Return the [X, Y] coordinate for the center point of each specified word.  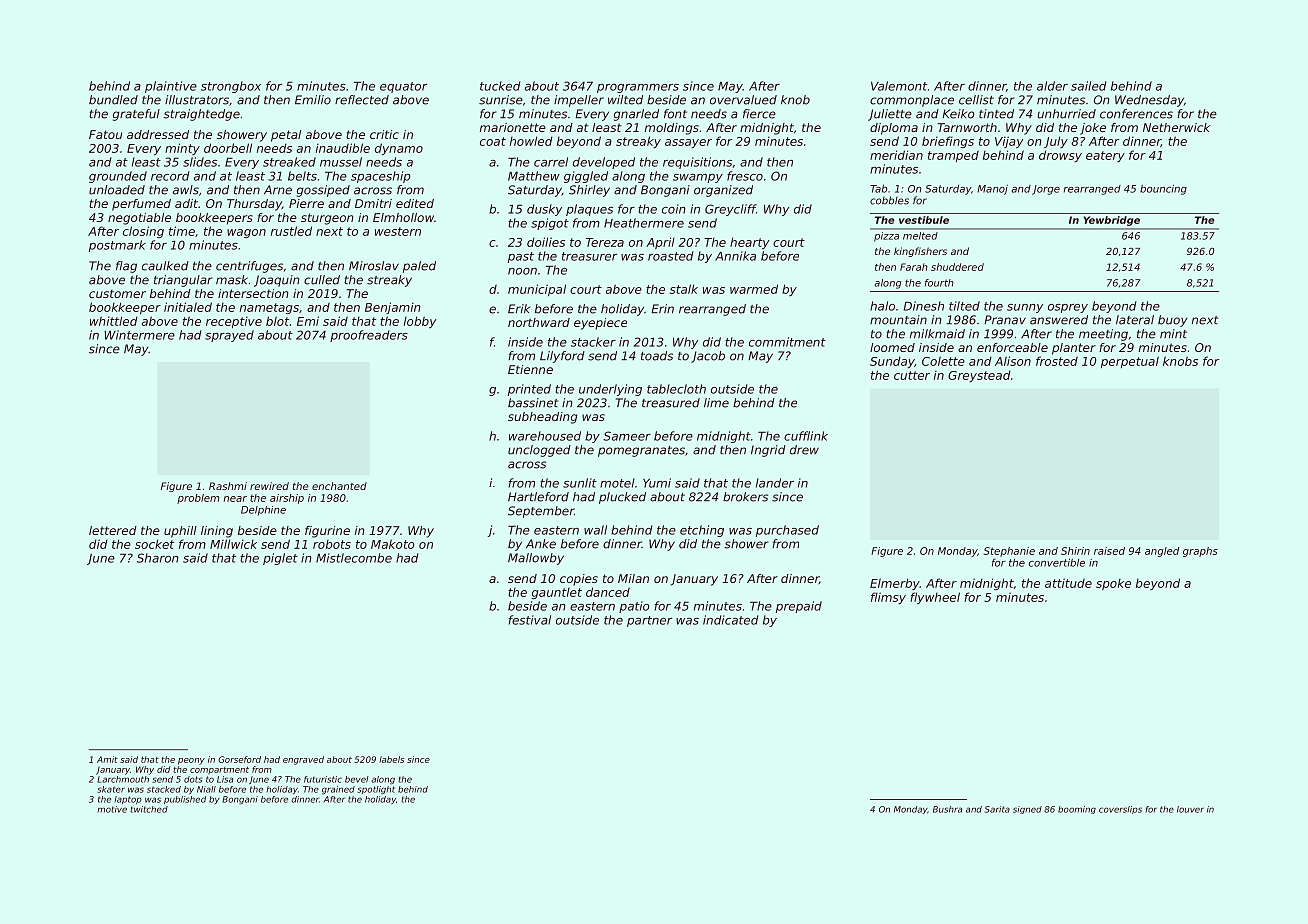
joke [1093, 129]
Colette [943, 361]
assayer [688, 143]
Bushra [947, 809]
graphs [1200, 552]
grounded [118, 177]
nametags [269, 308]
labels [391, 759]
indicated [730, 620]
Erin [662, 308]
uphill [180, 532]
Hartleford [538, 497]
